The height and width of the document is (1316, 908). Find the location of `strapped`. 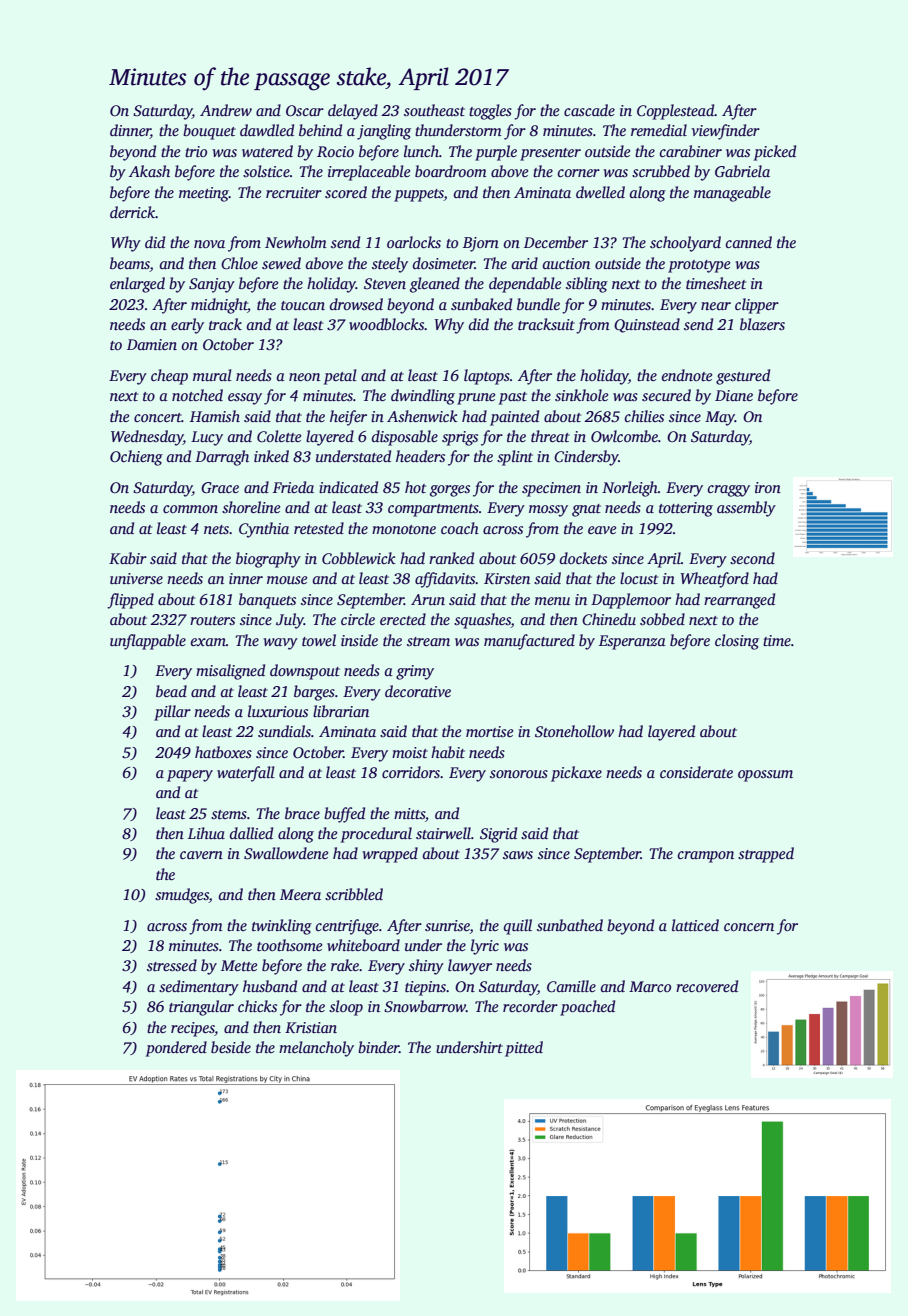

strapped is located at coordinates (766, 855).
